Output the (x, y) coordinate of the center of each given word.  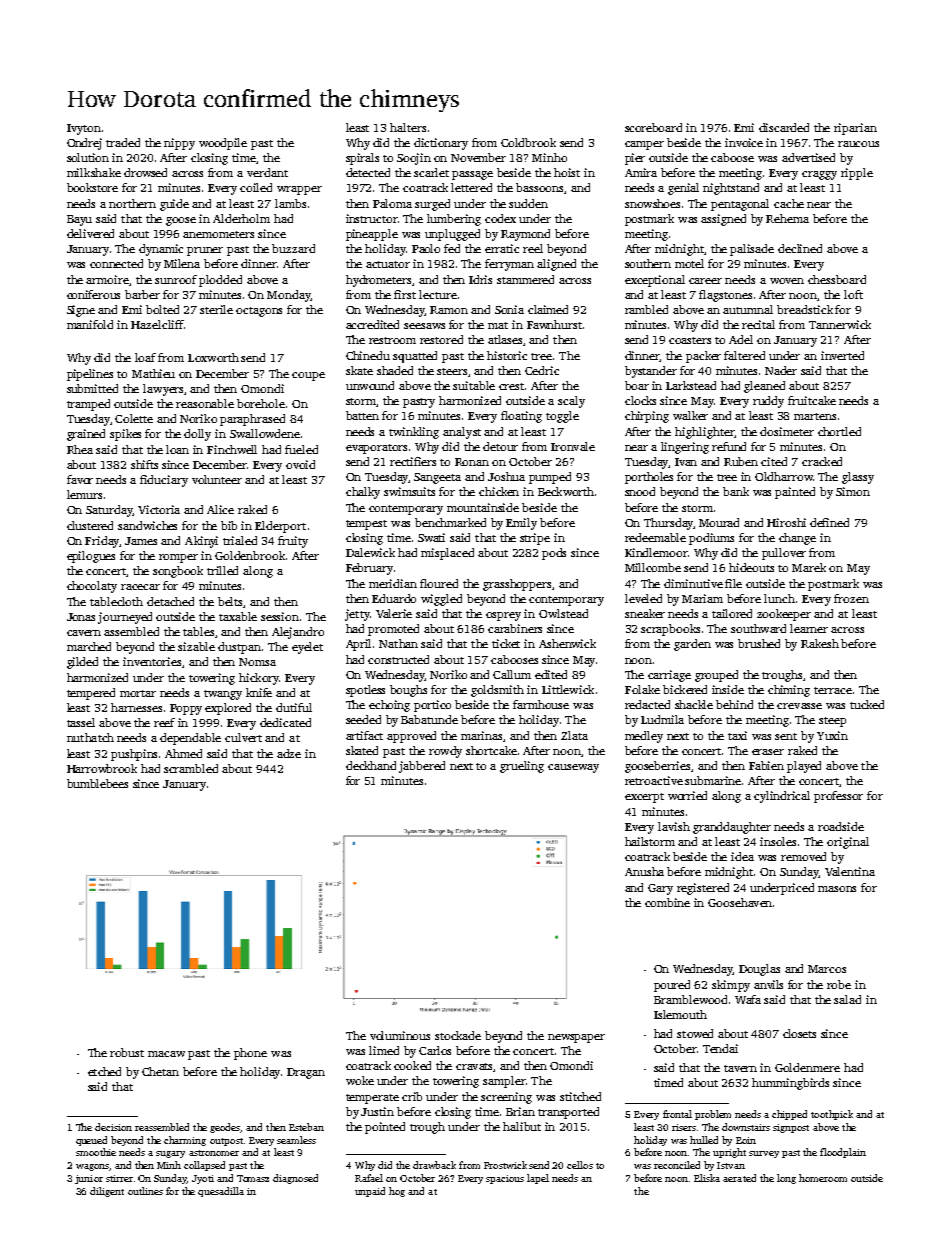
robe (839, 984)
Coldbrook (528, 142)
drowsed (145, 172)
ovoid (300, 464)
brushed (759, 643)
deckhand (371, 765)
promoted (393, 630)
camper (644, 145)
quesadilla (221, 1192)
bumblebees (97, 783)
